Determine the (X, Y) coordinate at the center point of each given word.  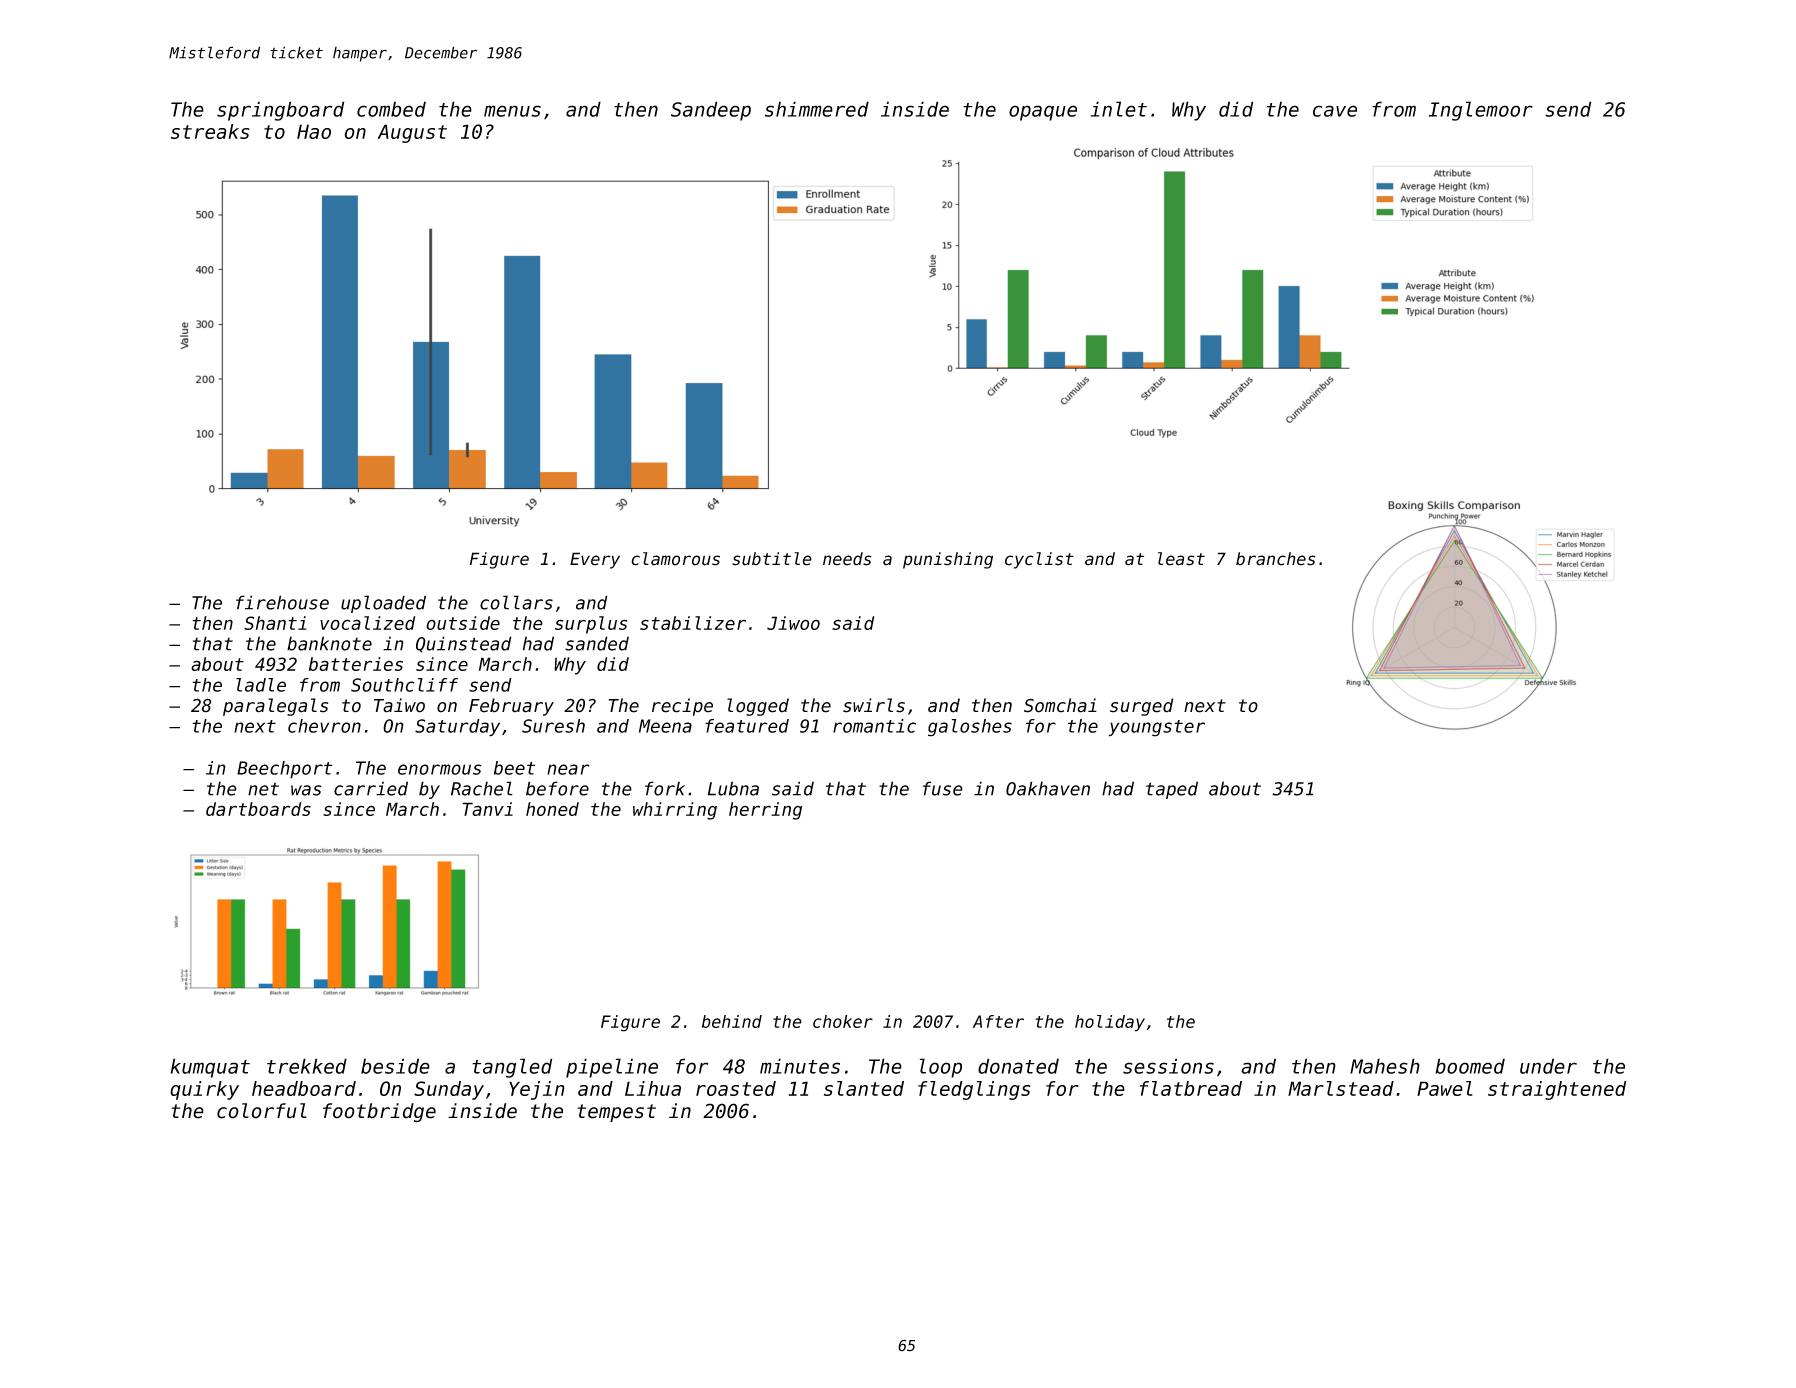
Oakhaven (1048, 788)
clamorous (675, 559)
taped (1172, 790)
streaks (210, 131)
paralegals (275, 707)
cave (1335, 111)
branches (1276, 559)
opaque (1043, 113)
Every (595, 560)
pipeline (612, 1068)
